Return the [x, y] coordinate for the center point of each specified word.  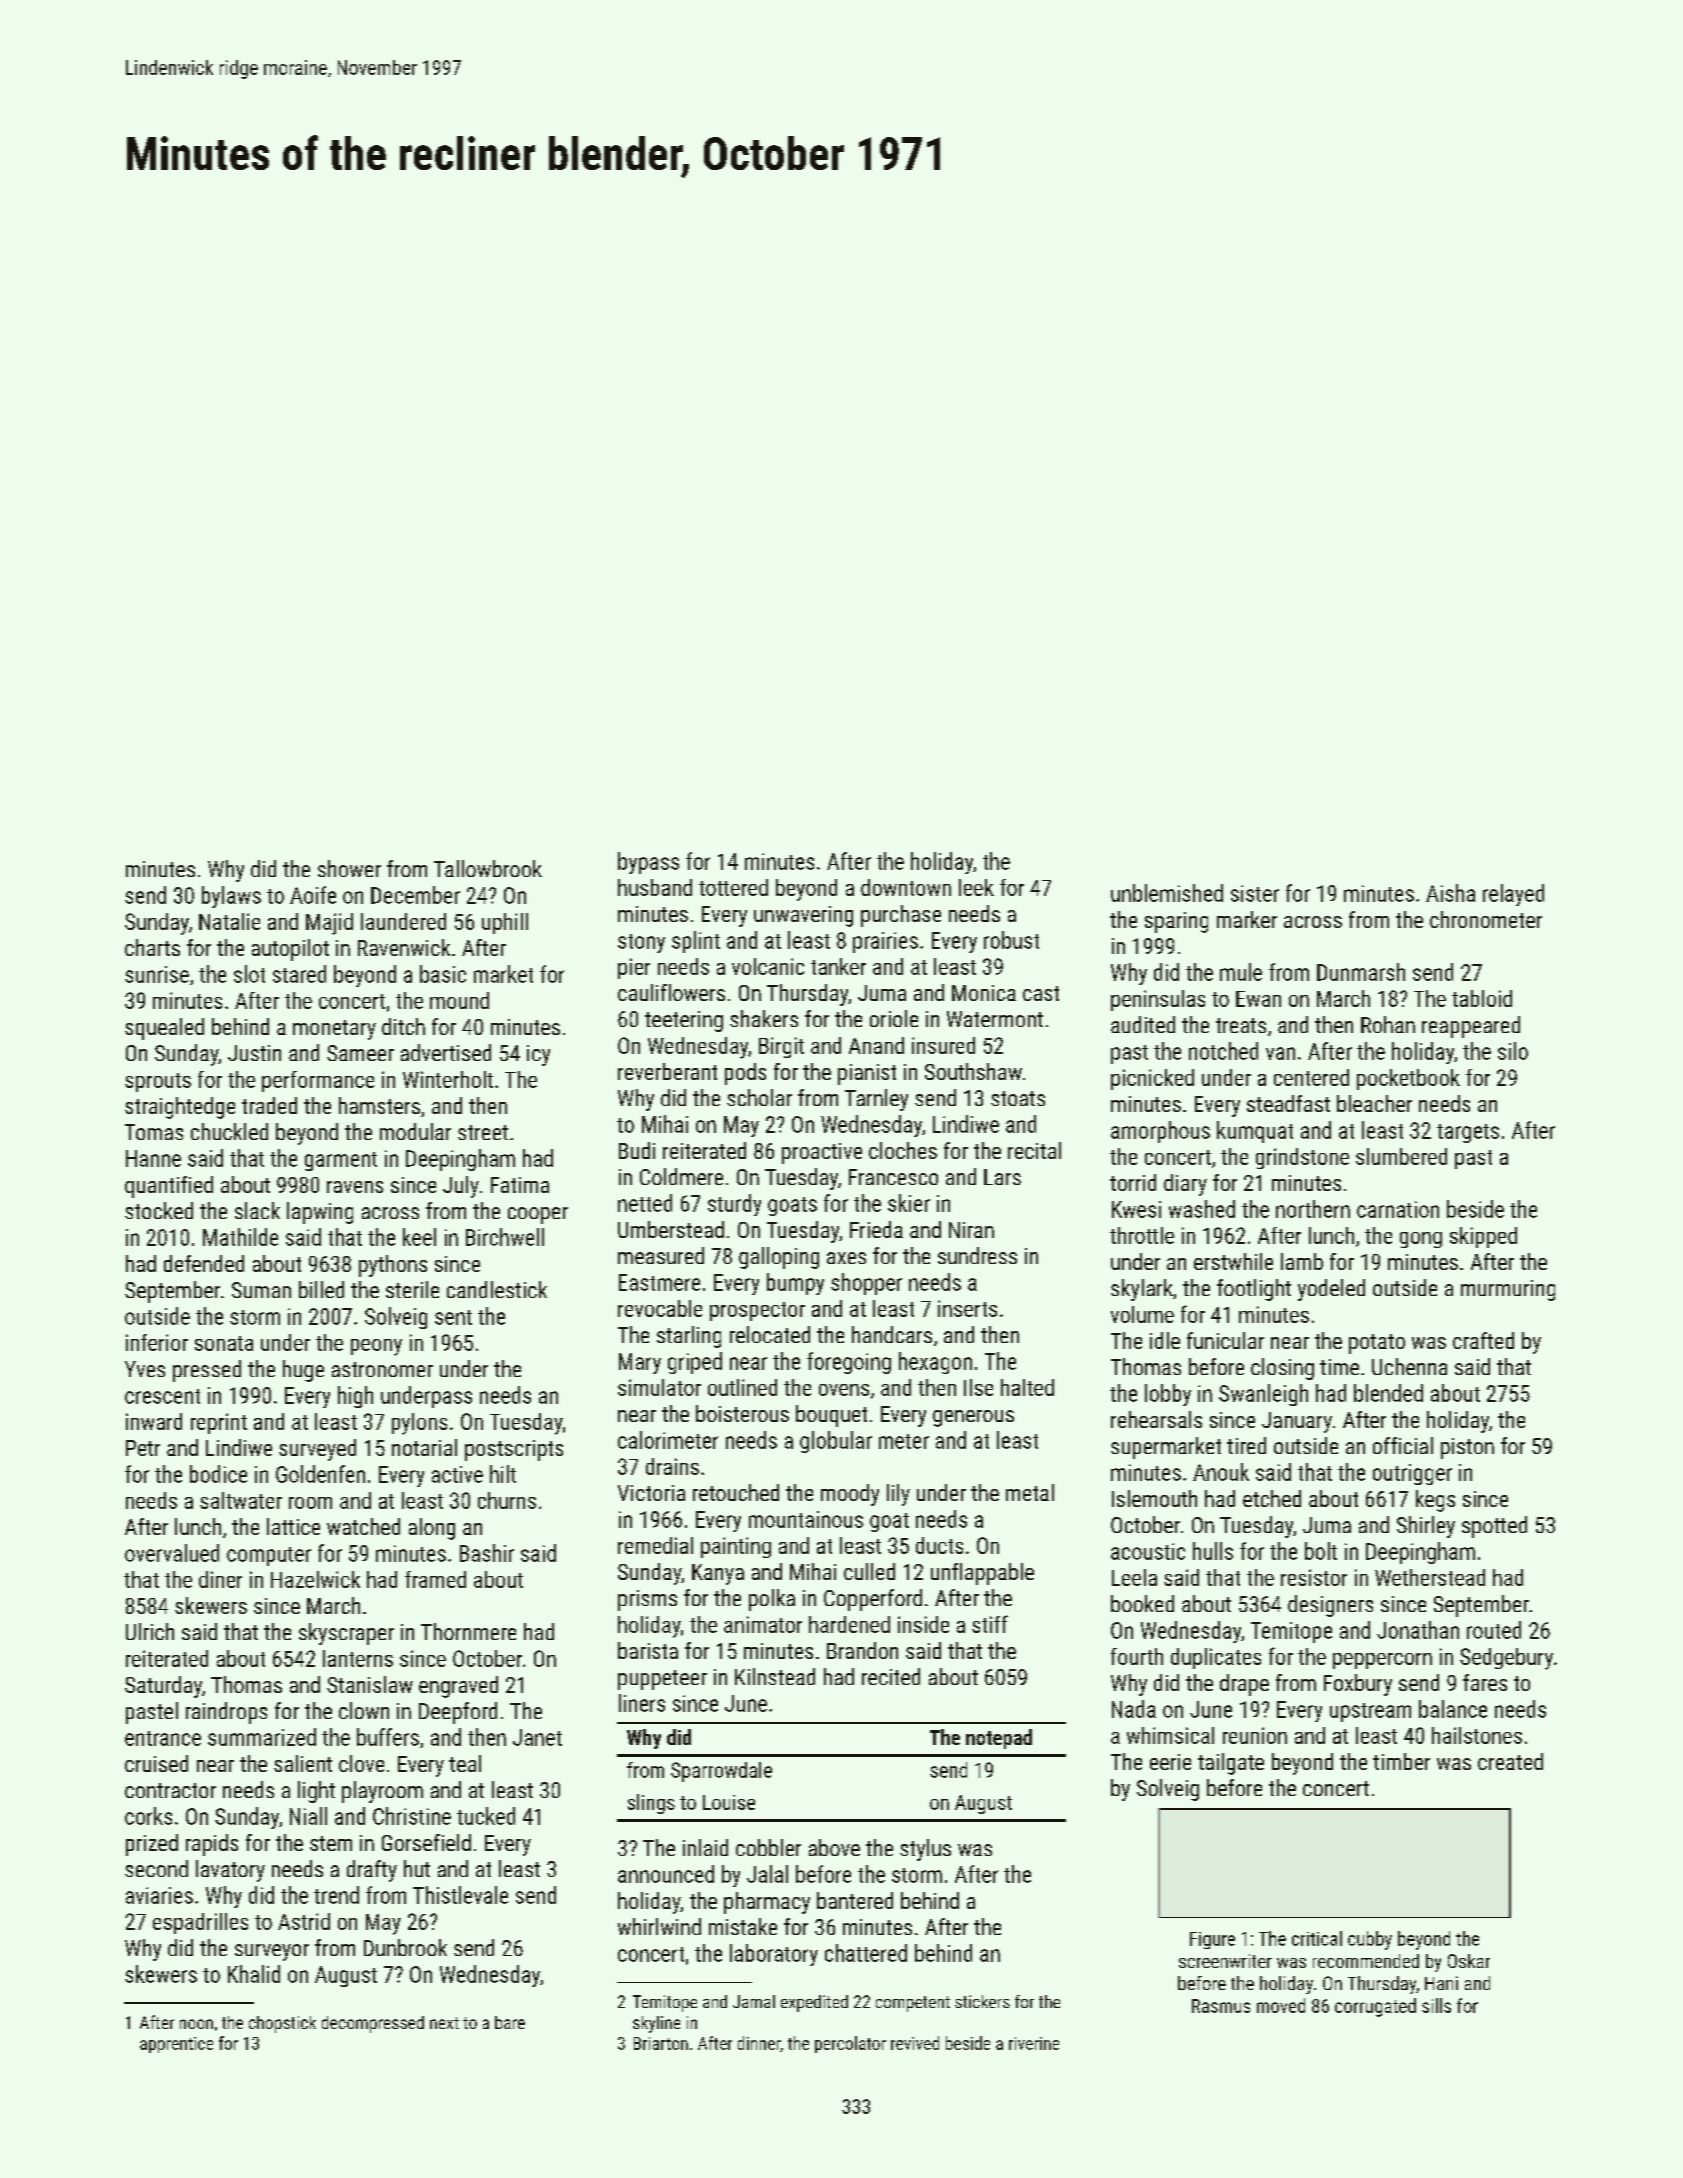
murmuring [1508, 1290]
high [355, 1397]
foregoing [849, 1363]
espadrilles [200, 1923]
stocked [159, 1210]
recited [891, 1676]
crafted [1483, 1340]
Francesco [893, 1177]
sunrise [157, 974]
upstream [1370, 1712]
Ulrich [150, 1631]
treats [1241, 1025]
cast [1041, 993]
